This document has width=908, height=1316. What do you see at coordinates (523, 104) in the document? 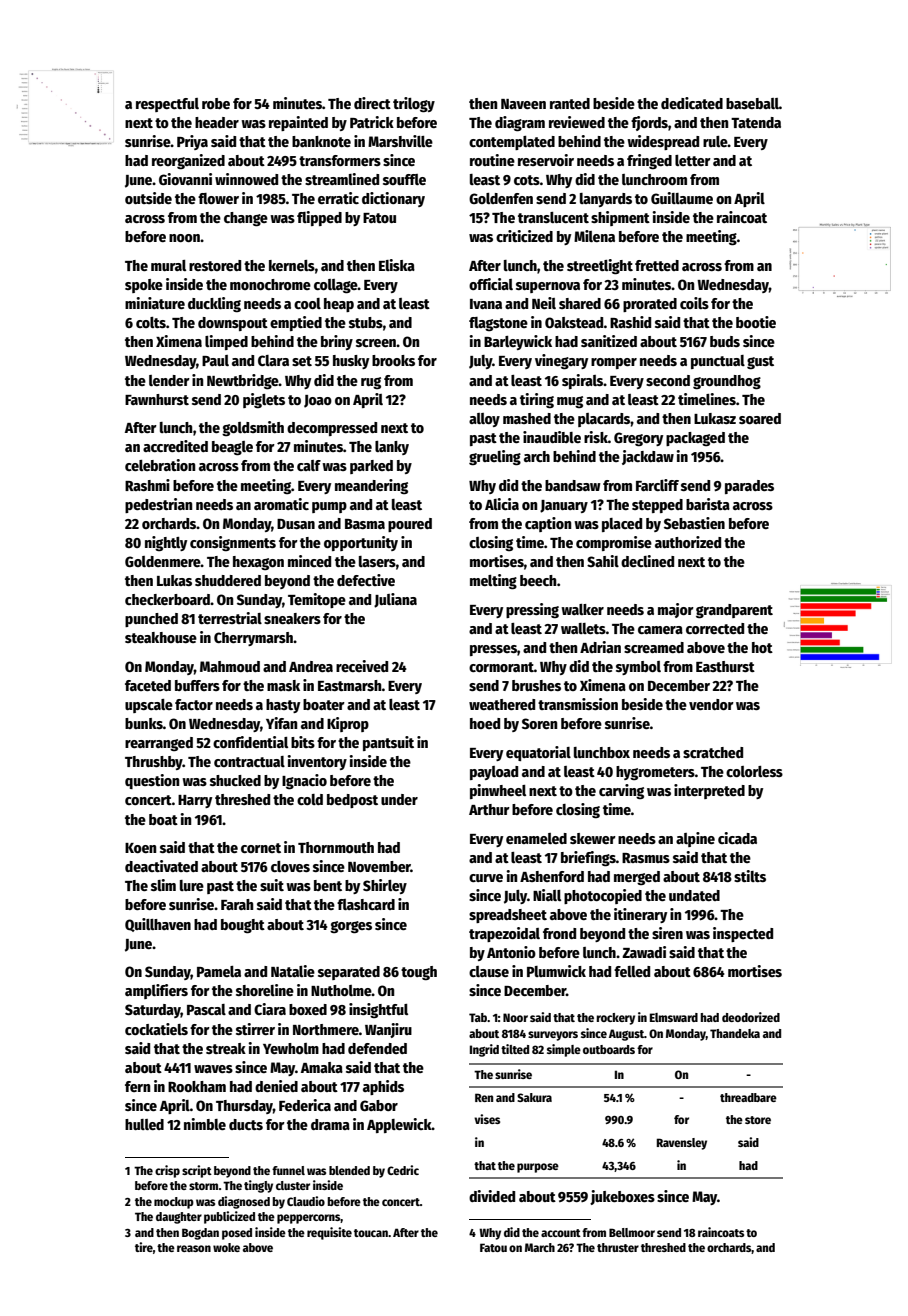
I see `Naveen` at bounding box center [523, 104].
